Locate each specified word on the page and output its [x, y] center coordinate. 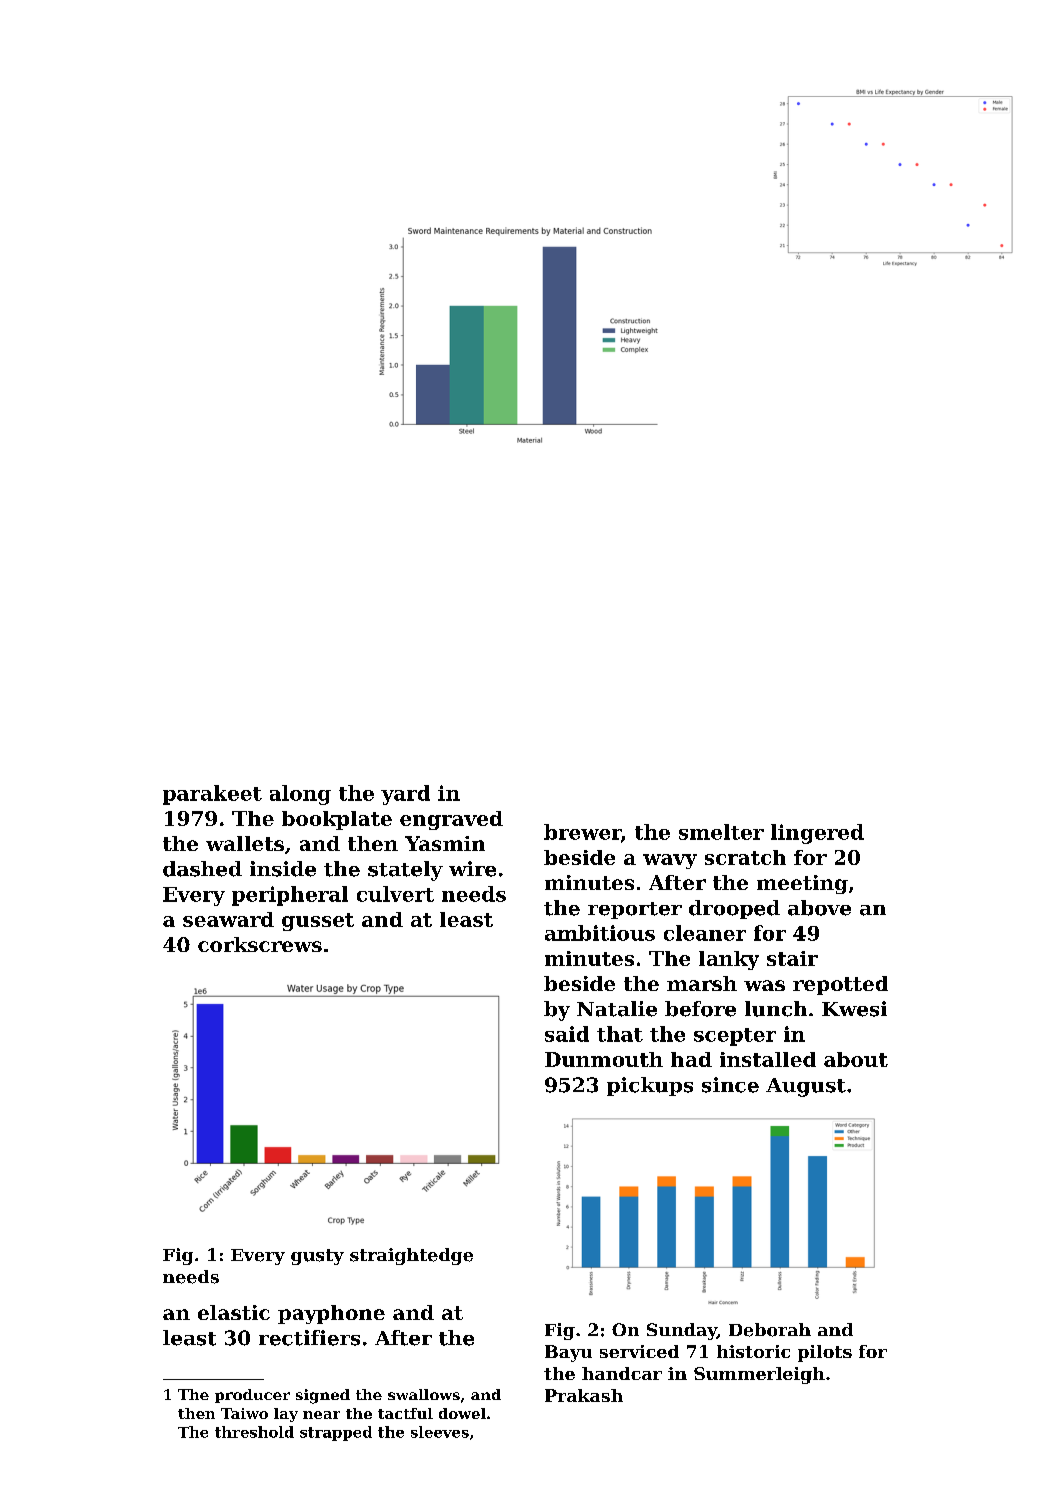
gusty [317, 1257]
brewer [582, 832]
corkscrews [260, 944]
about [856, 1059]
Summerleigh [759, 1375]
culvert [395, 894]
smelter [721, 832]
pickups [650, 1086]
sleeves [440, 1432]
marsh [702, 983]
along [300, 795]
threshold [254, 1432]
